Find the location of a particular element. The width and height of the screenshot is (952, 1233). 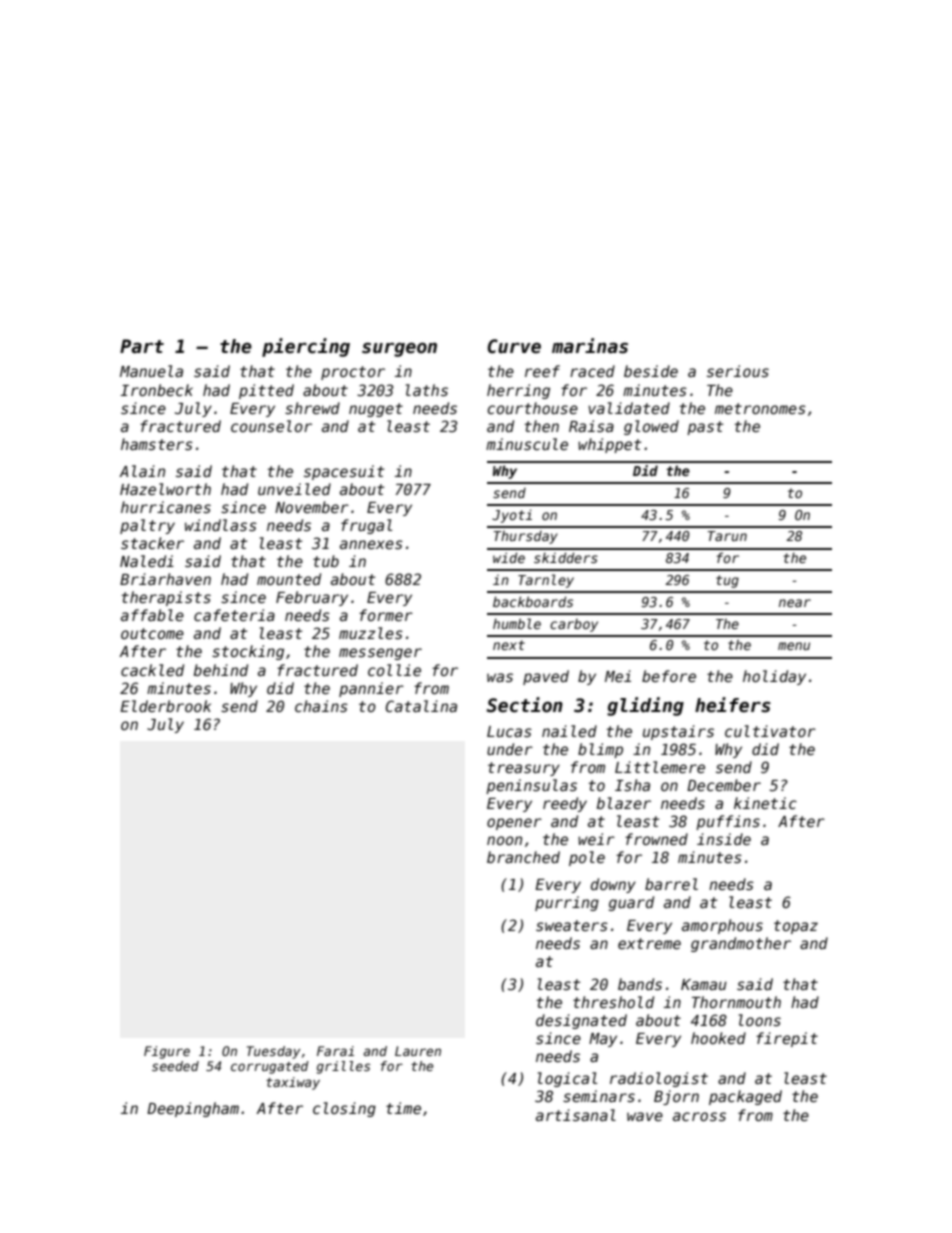

time is located at coordinates (403, 1108).
